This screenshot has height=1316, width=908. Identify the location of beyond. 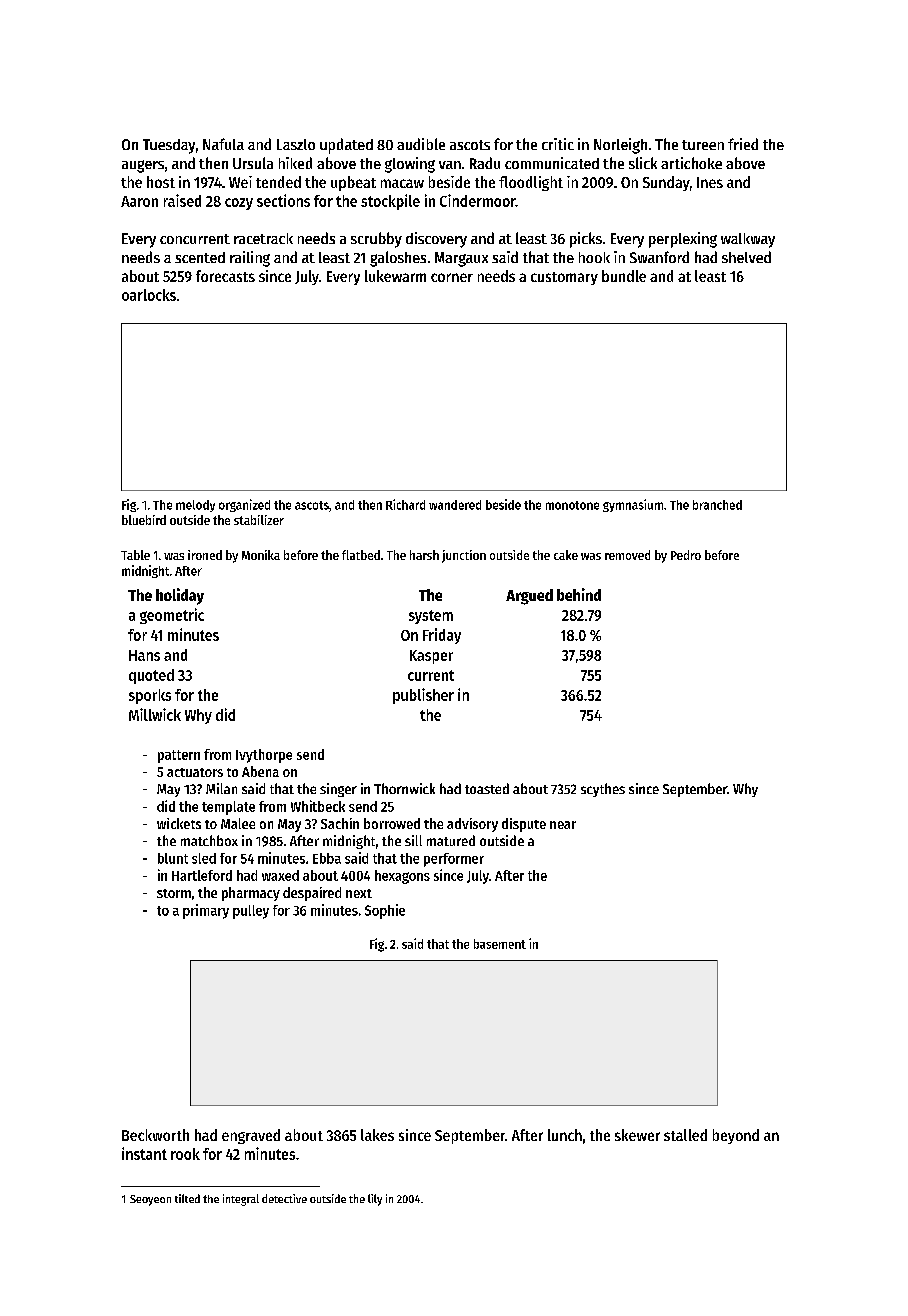
(736, 1136).
